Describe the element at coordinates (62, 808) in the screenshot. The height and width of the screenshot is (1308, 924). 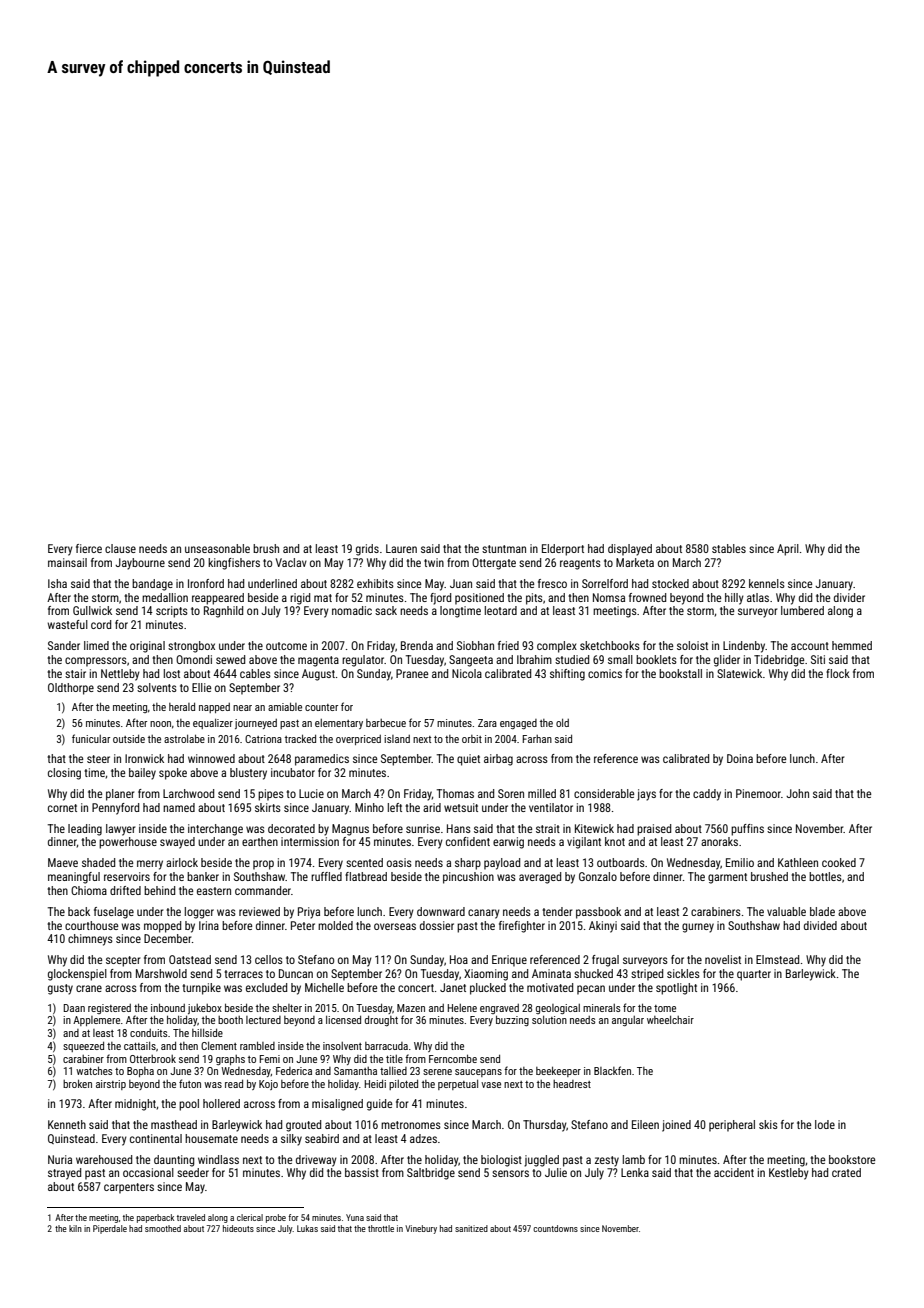
I see `cornet` at that location.
